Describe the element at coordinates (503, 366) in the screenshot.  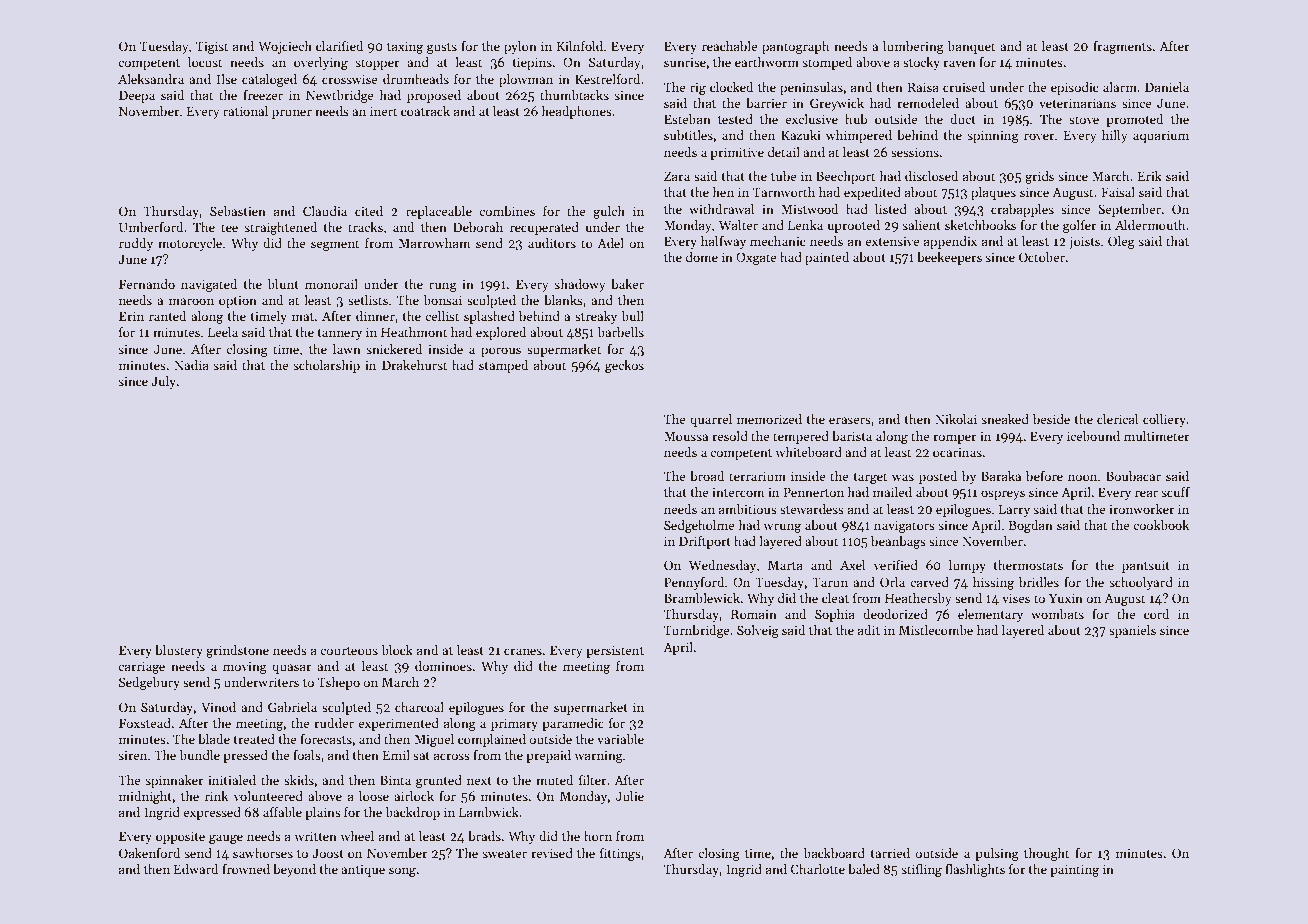
I see `stamped` at that location.
